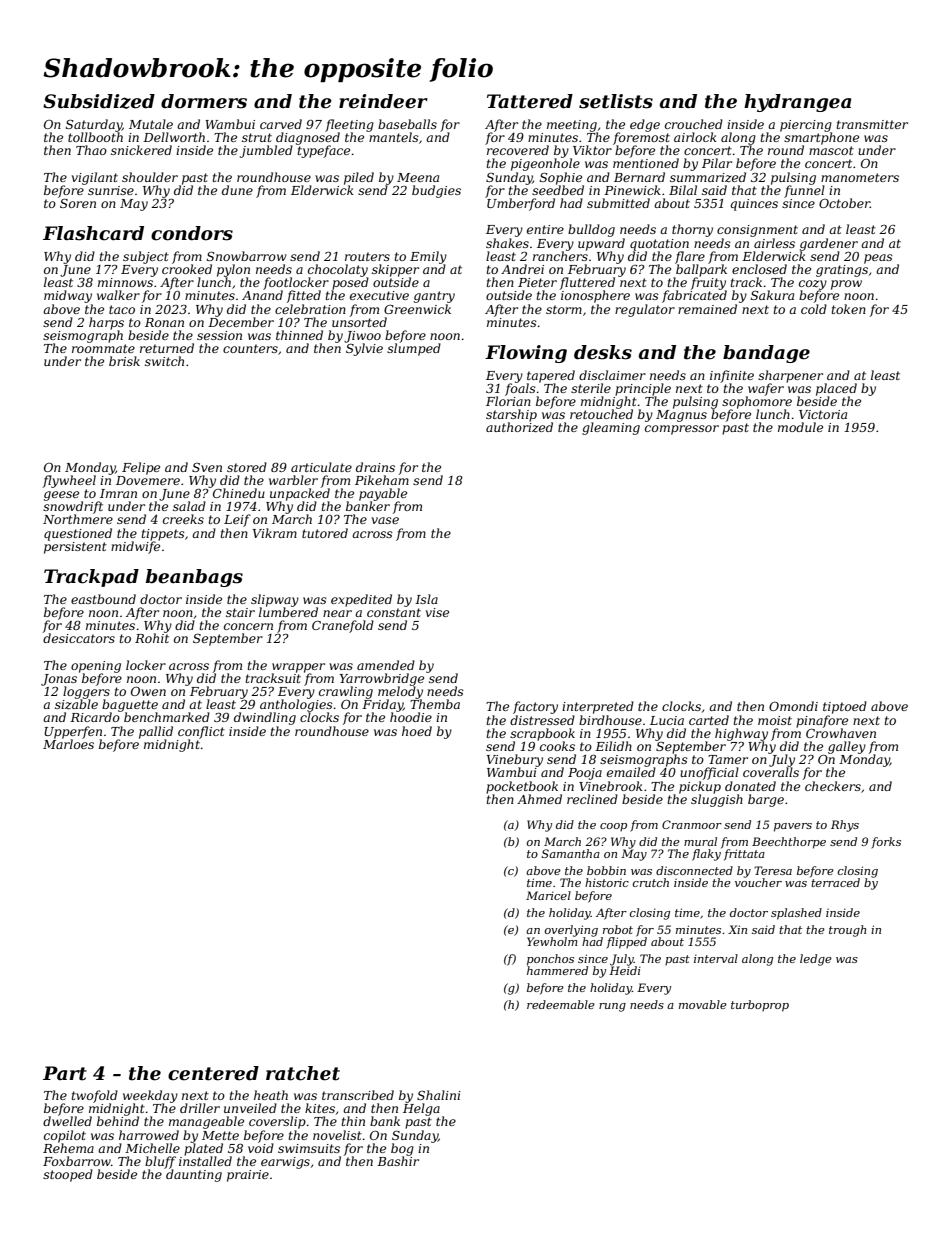 Image resolution: width=952 pixels, height=1233 pixels. What do you see at coordinates (204, 101) in the screenshot?
I see `dormers` at bounding box center [204, 101].
